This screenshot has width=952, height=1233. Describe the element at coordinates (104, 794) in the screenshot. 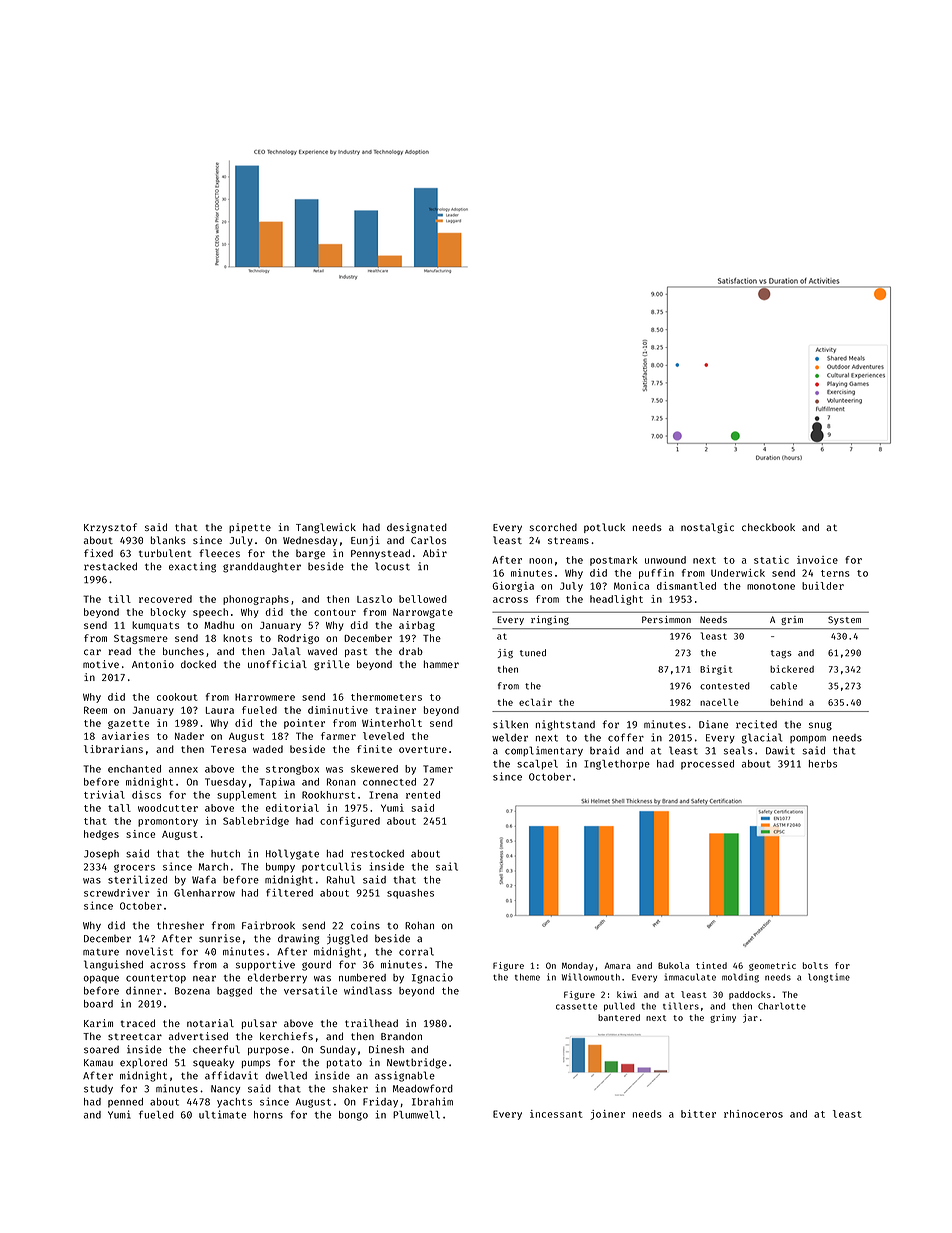

I see `trivial` at that location.
